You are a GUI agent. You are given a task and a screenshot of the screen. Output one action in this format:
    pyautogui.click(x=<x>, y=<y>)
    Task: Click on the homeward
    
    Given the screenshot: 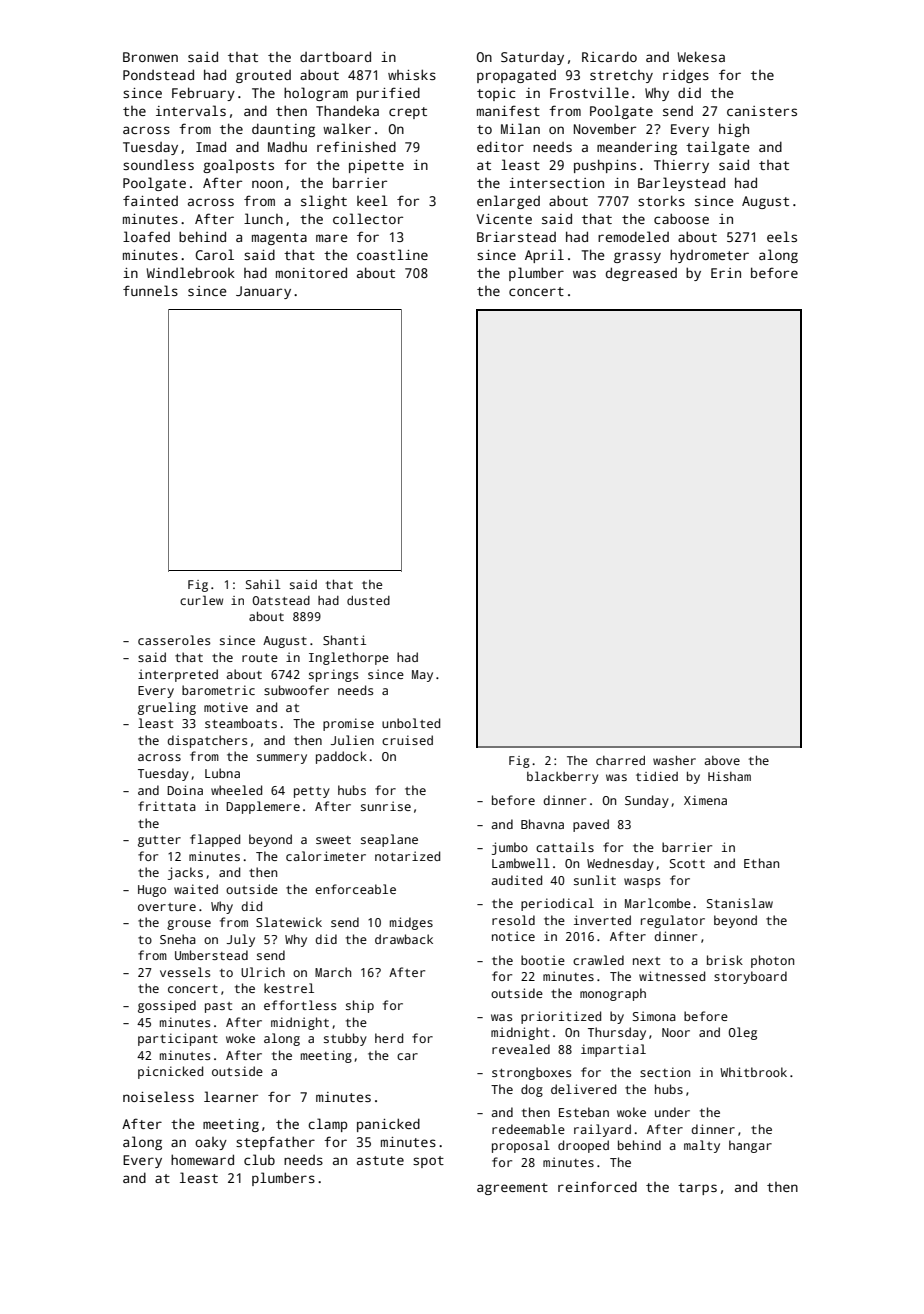 What is the action you would take?
    pyautogui.click(x=202, y=1159)
